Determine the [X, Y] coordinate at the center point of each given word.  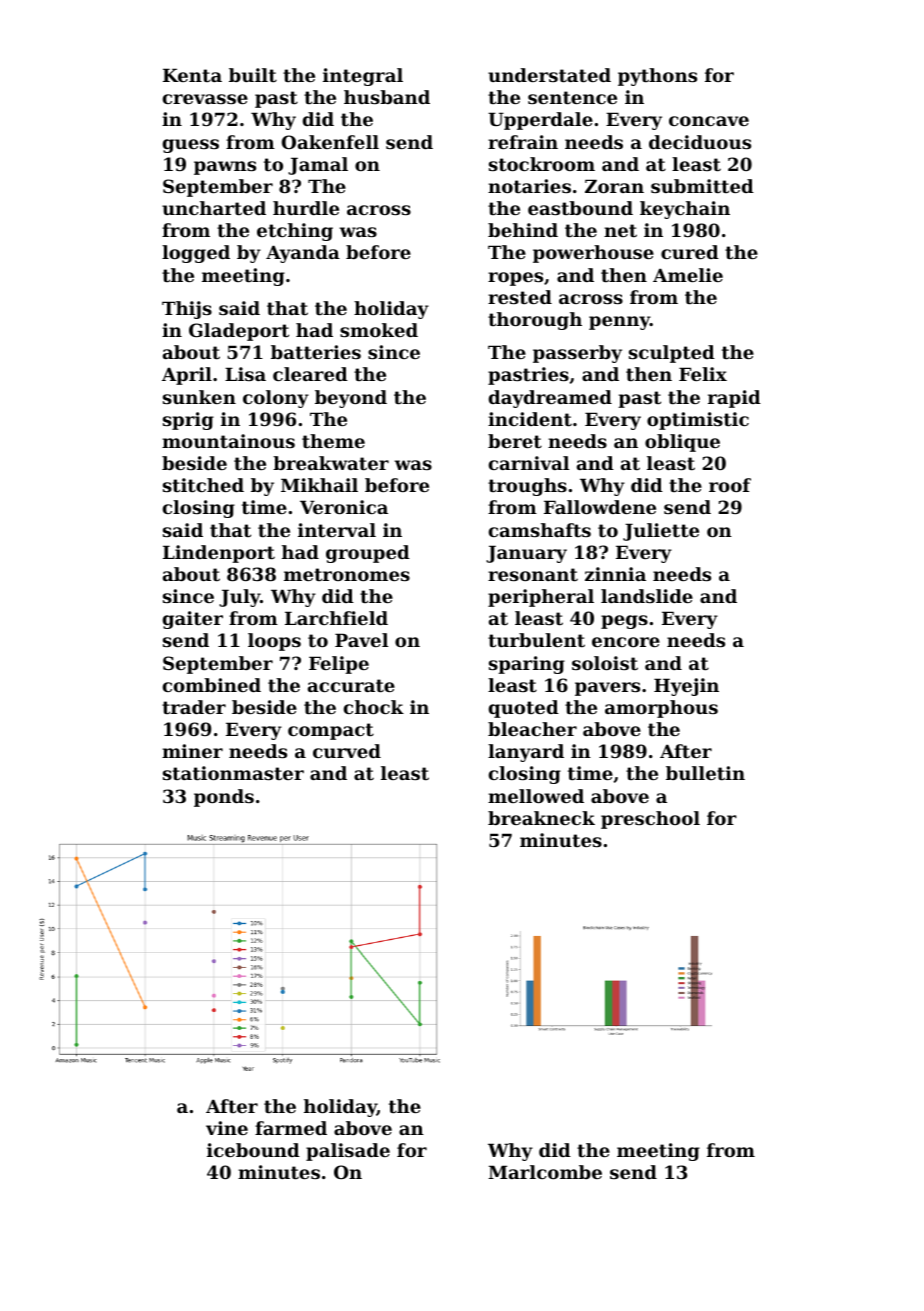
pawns [225, 168]
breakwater [331, 463]
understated [549, 75]
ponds [224, 798]
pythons [657, 77]
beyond [351, 399]
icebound [253, 1150]
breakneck [541, 818]
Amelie [688, 275]
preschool [650, 820]
